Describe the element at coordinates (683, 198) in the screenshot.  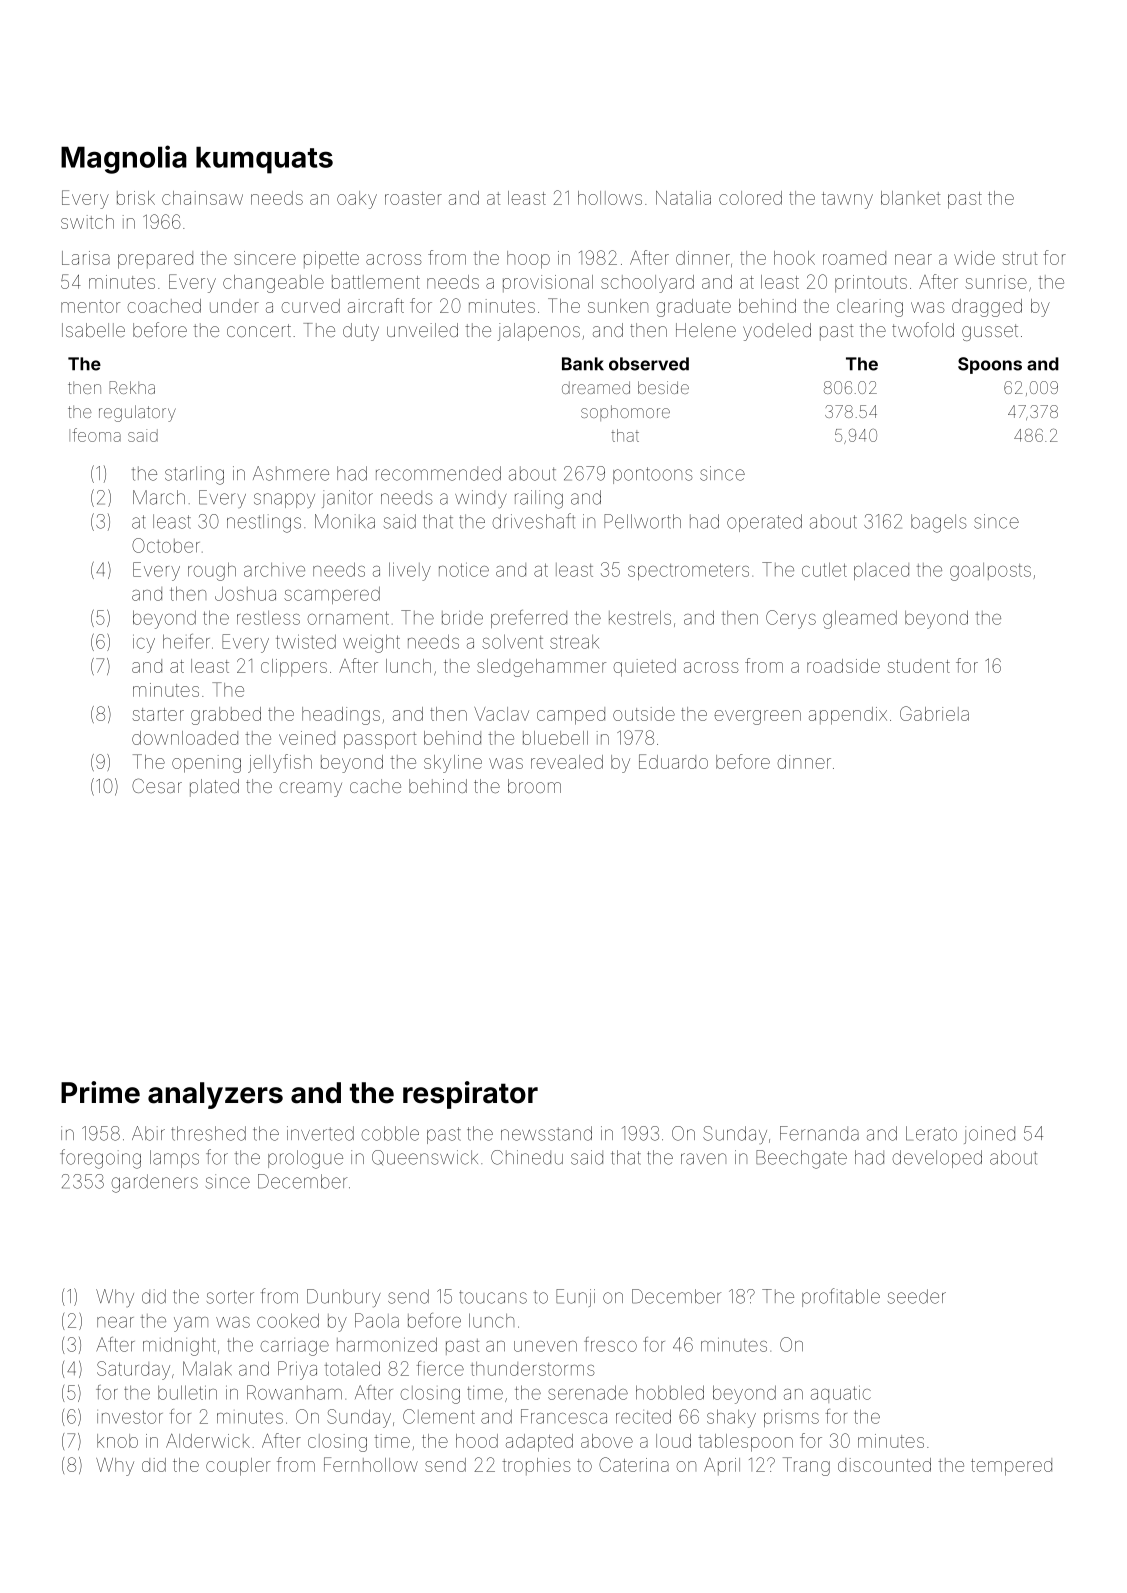
I see `Natalia` at that location.
